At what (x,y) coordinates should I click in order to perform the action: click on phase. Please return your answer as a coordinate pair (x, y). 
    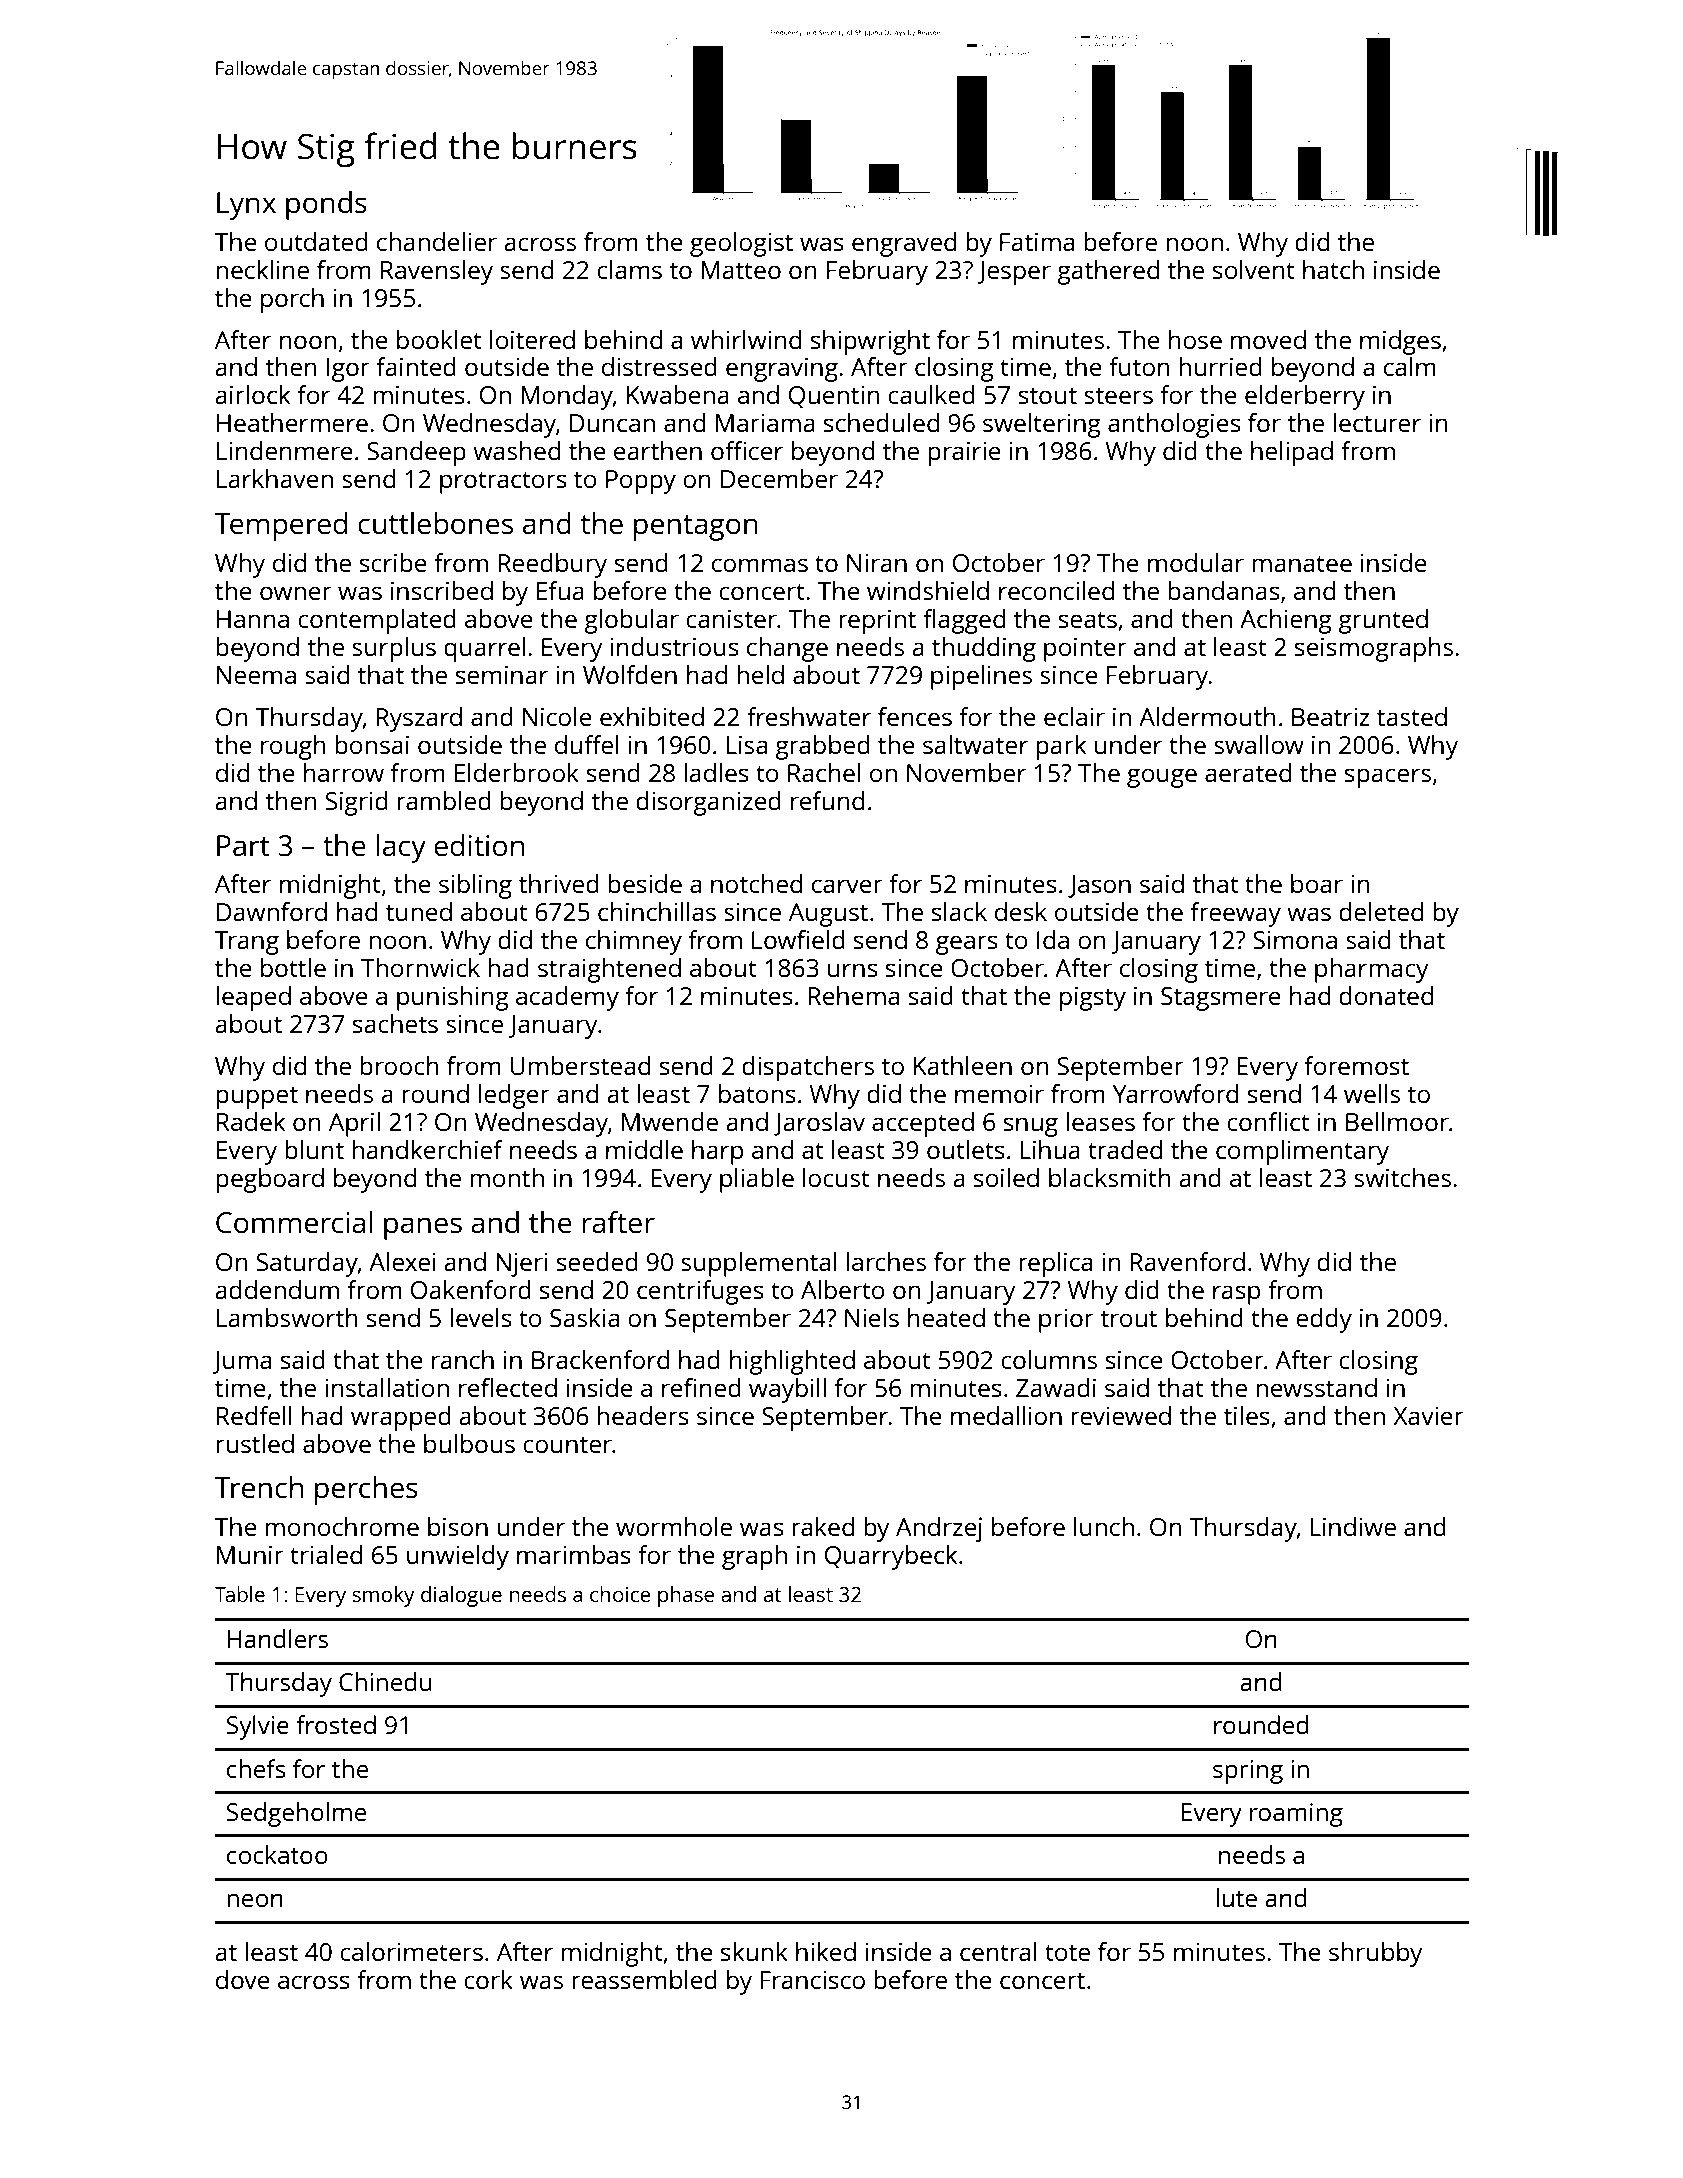
    Looking at the image, I should click on (686, 1596).
